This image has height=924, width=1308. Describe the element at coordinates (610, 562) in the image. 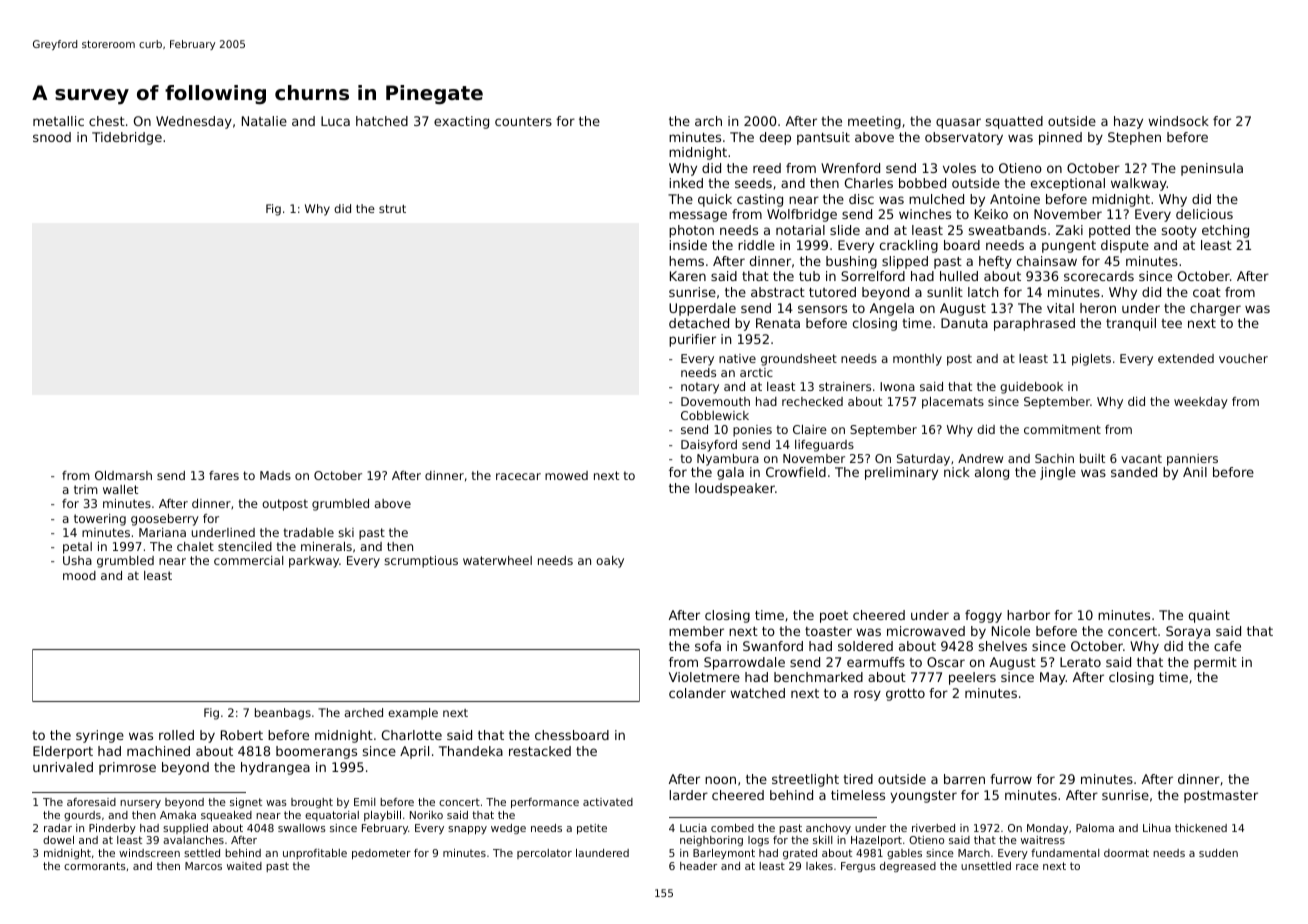

I see `oaky` at that location.
